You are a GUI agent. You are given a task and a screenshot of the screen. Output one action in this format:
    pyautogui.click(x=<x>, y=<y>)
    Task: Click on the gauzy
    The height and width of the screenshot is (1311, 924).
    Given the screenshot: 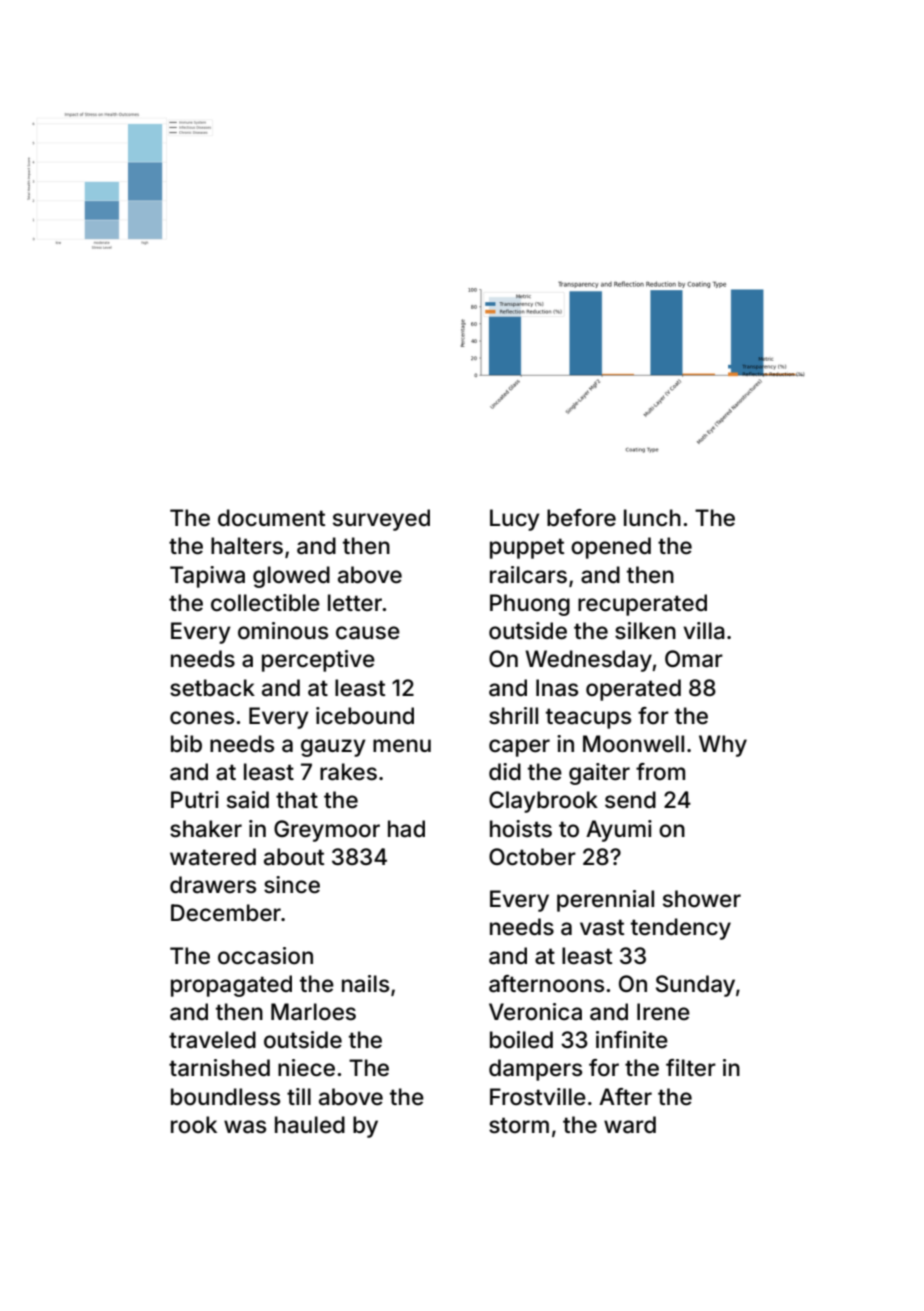 What is the action you would take?
    pyautogui.click(x=333, y=748)
